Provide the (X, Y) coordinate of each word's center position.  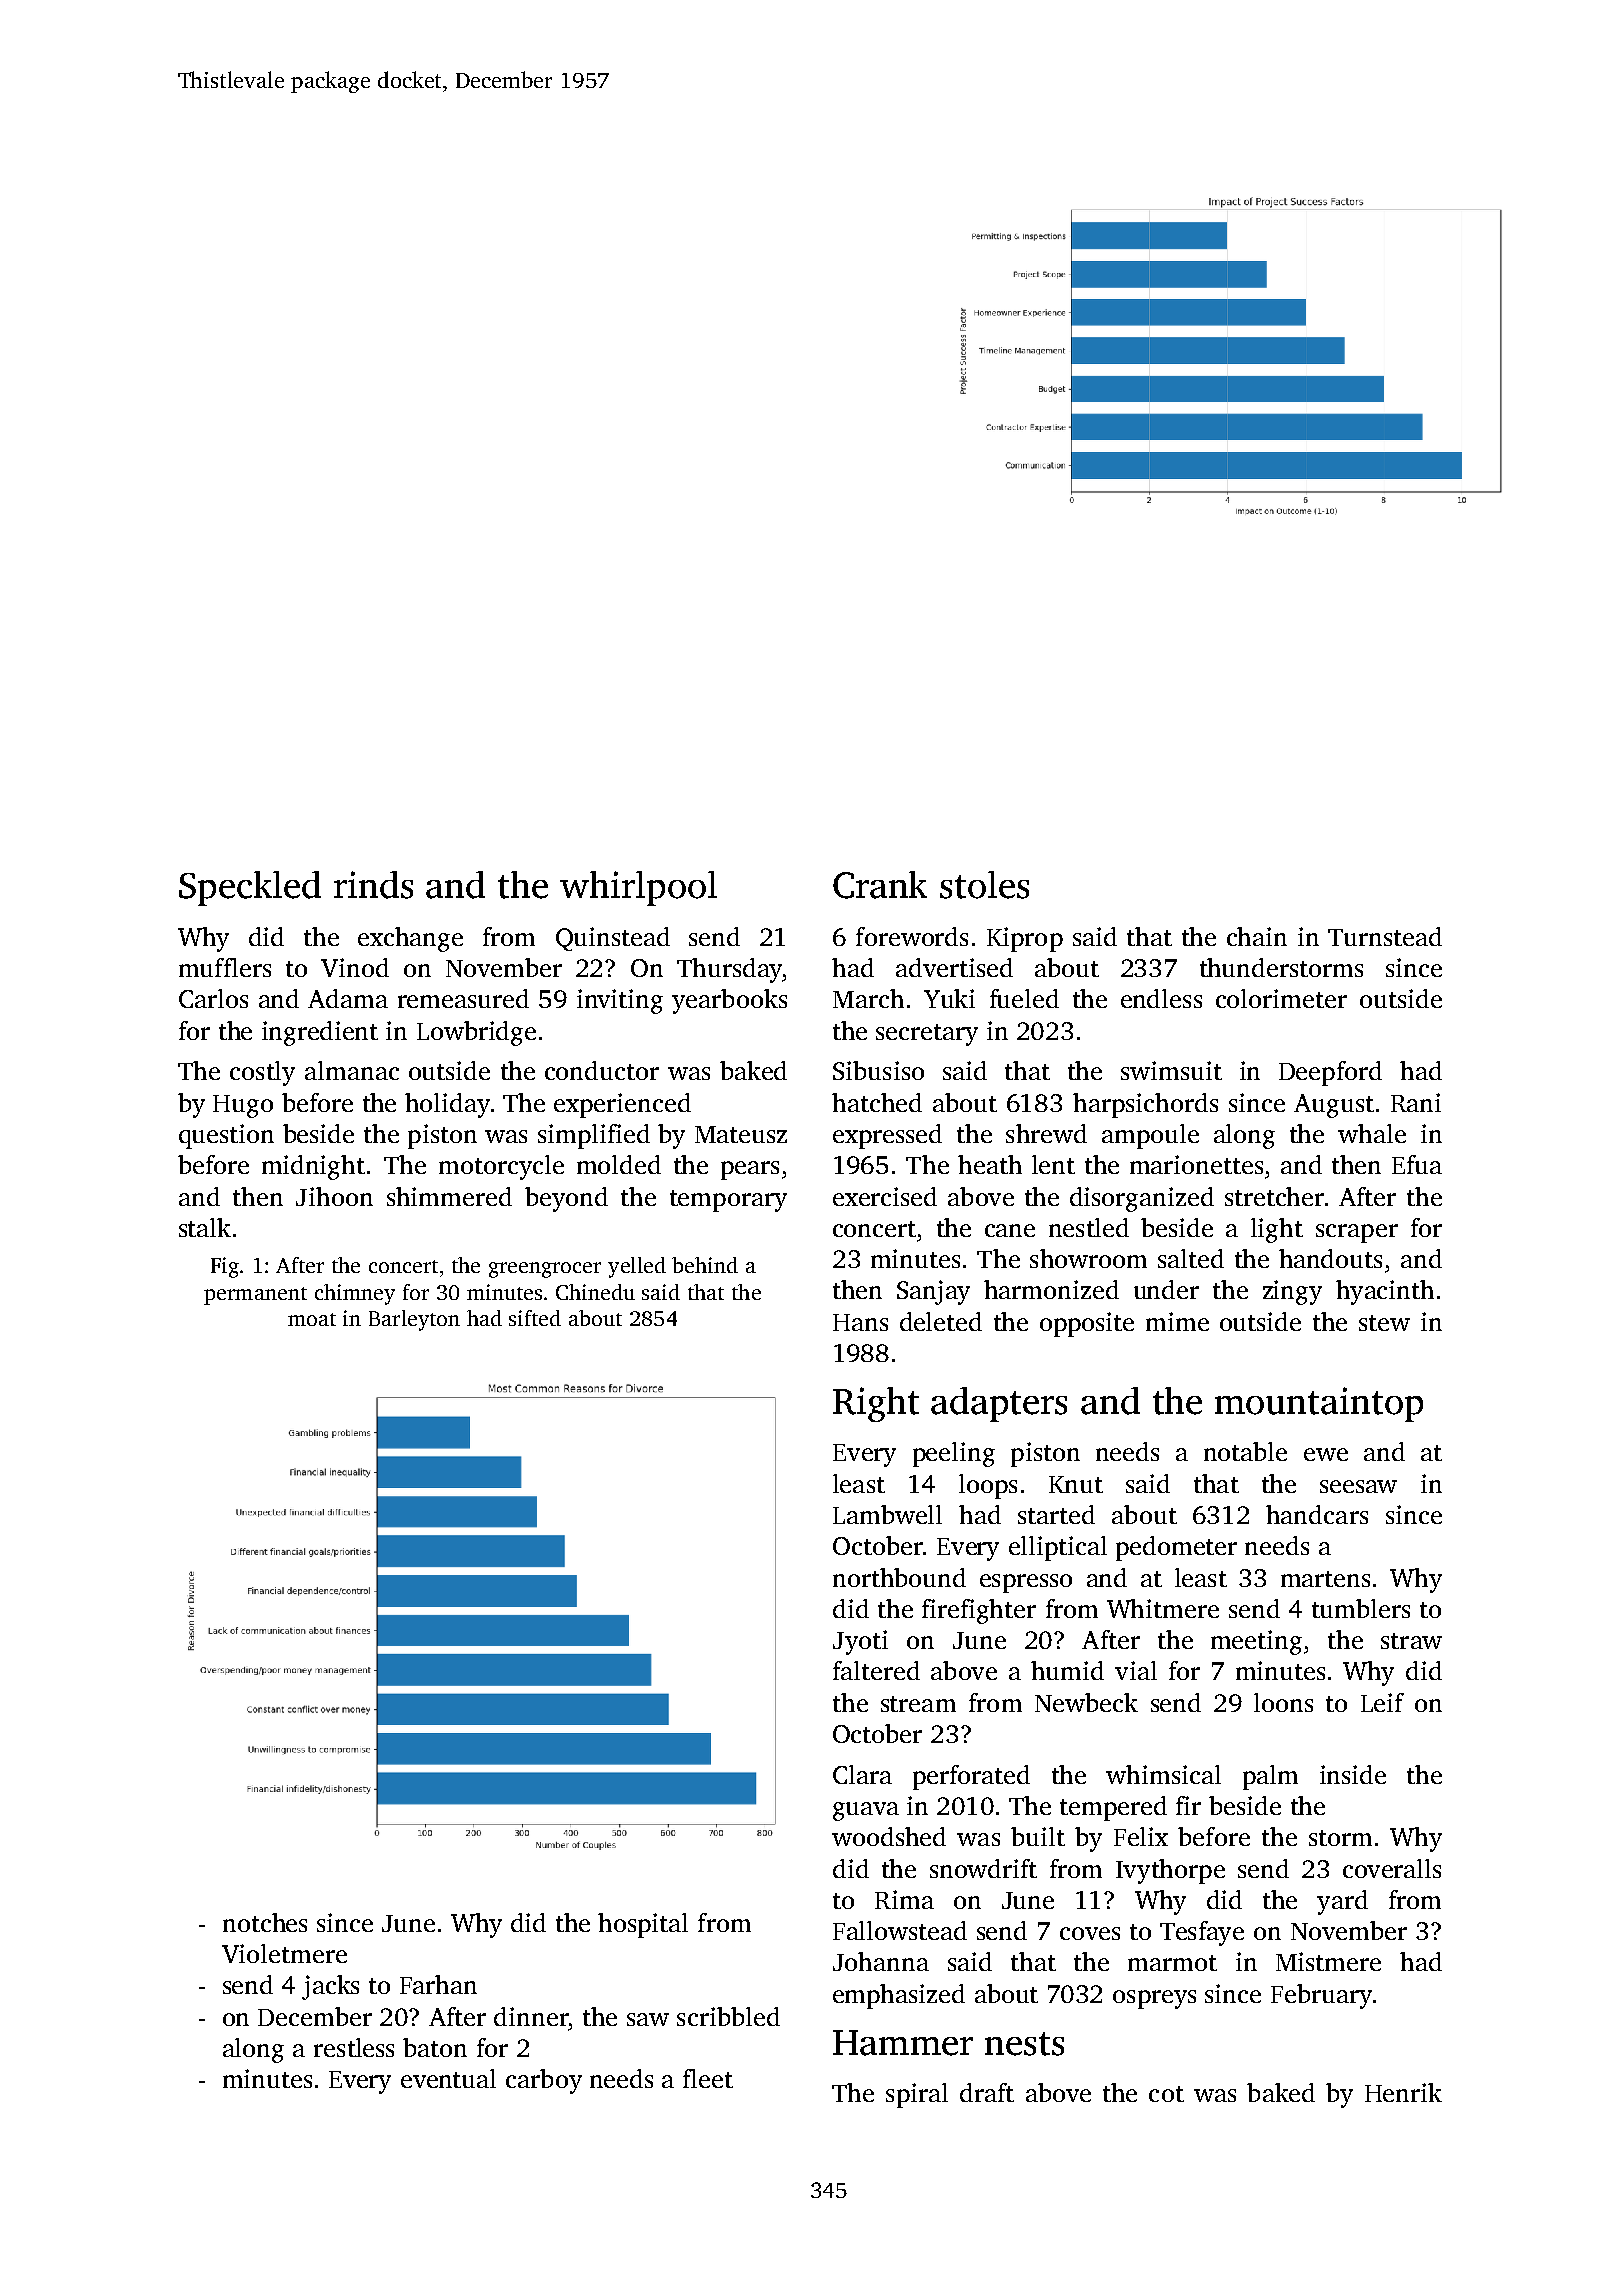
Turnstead (1385, 936)
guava (866, 1811)
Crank (880, 885)
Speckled (250, 888)
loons (1283, 1702)
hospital (643, 1925)
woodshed (889, 1836)
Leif (1382, 1702)
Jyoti (860, 1642)
